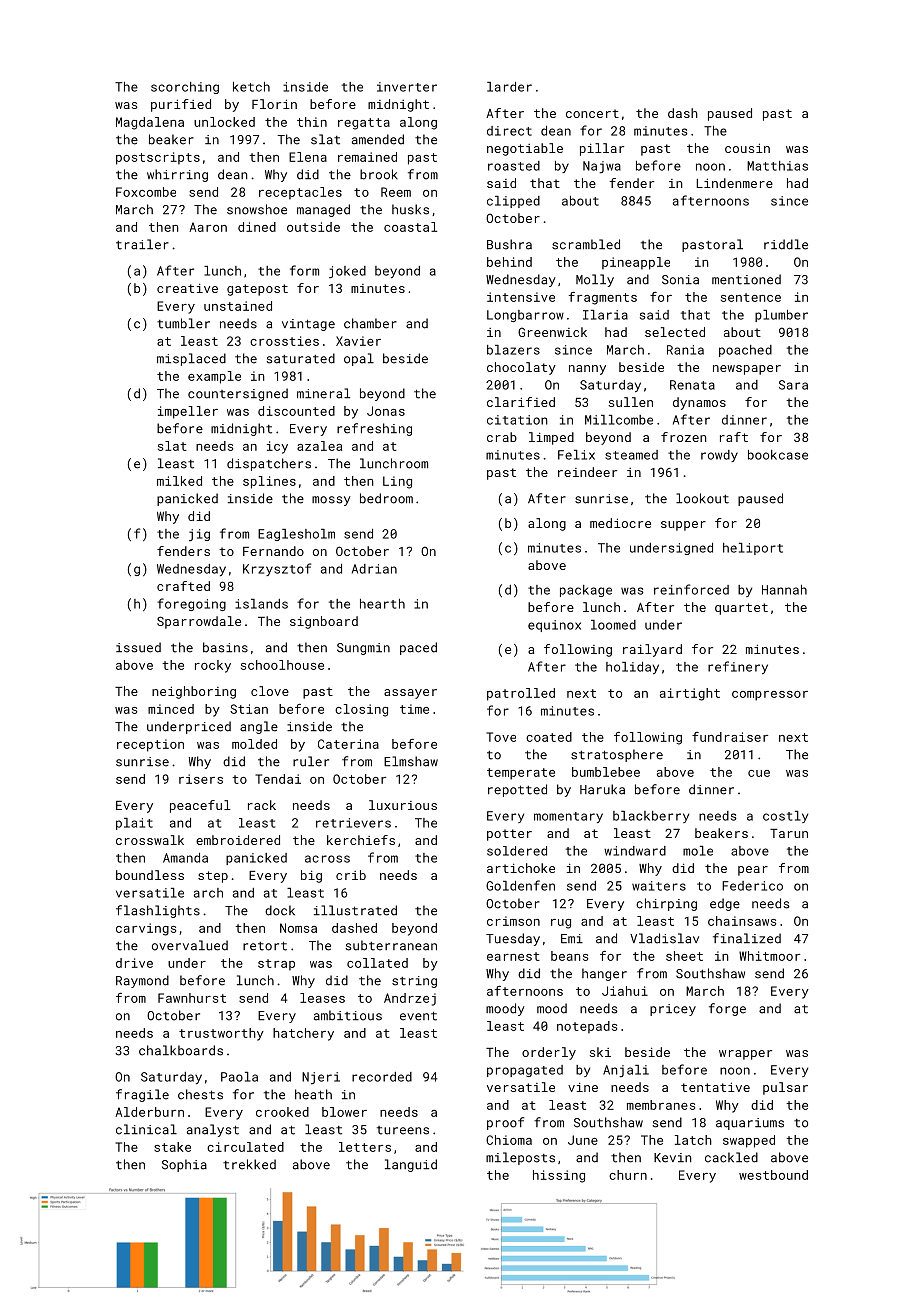  What do you see at coordinates (628, 1175) in the screenshot?
I see `churn` at bounding box center [628, 1175].
